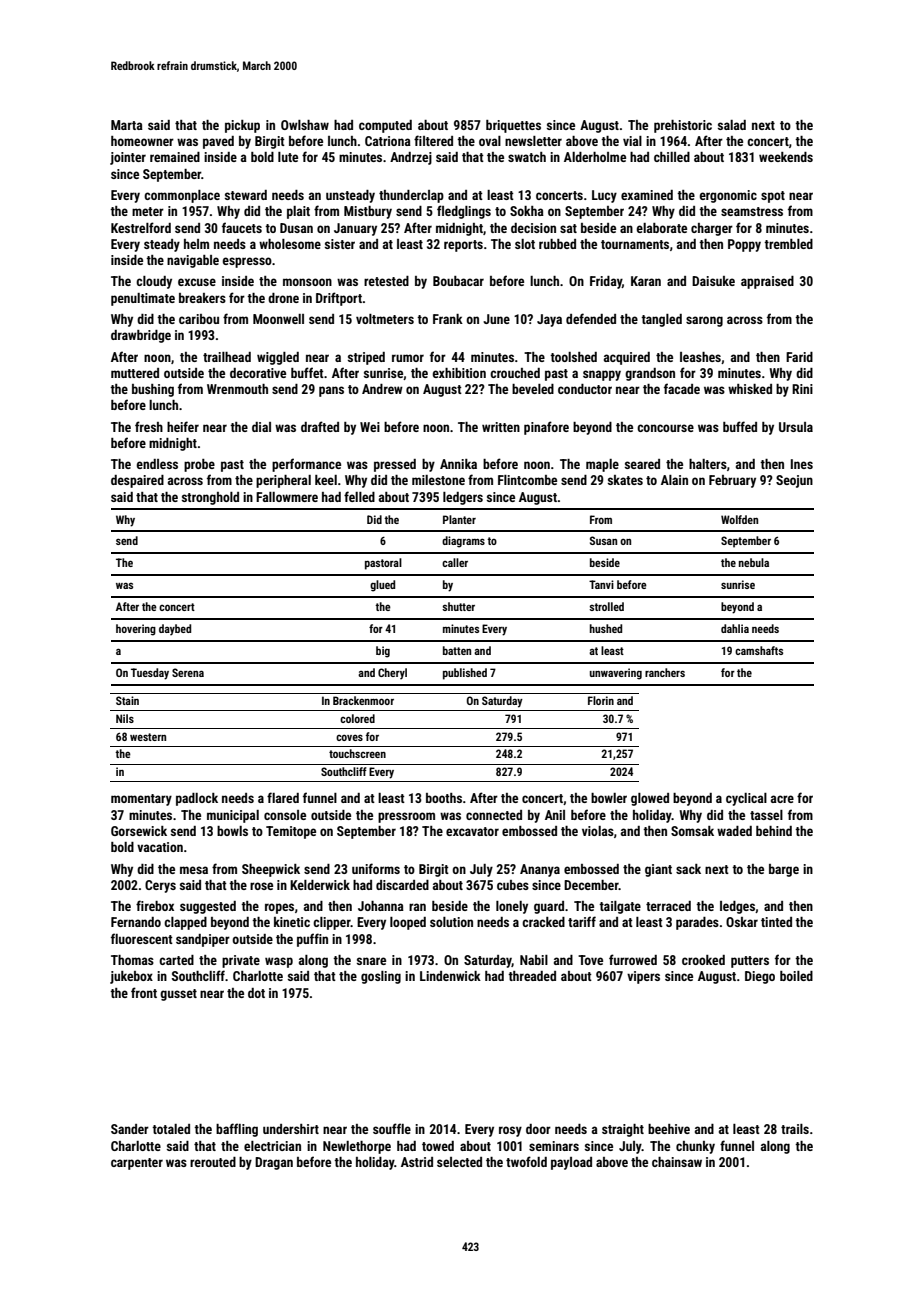  Describe the element at coordinates (444, 798) in the screenshot. I see `booths` at that location.
